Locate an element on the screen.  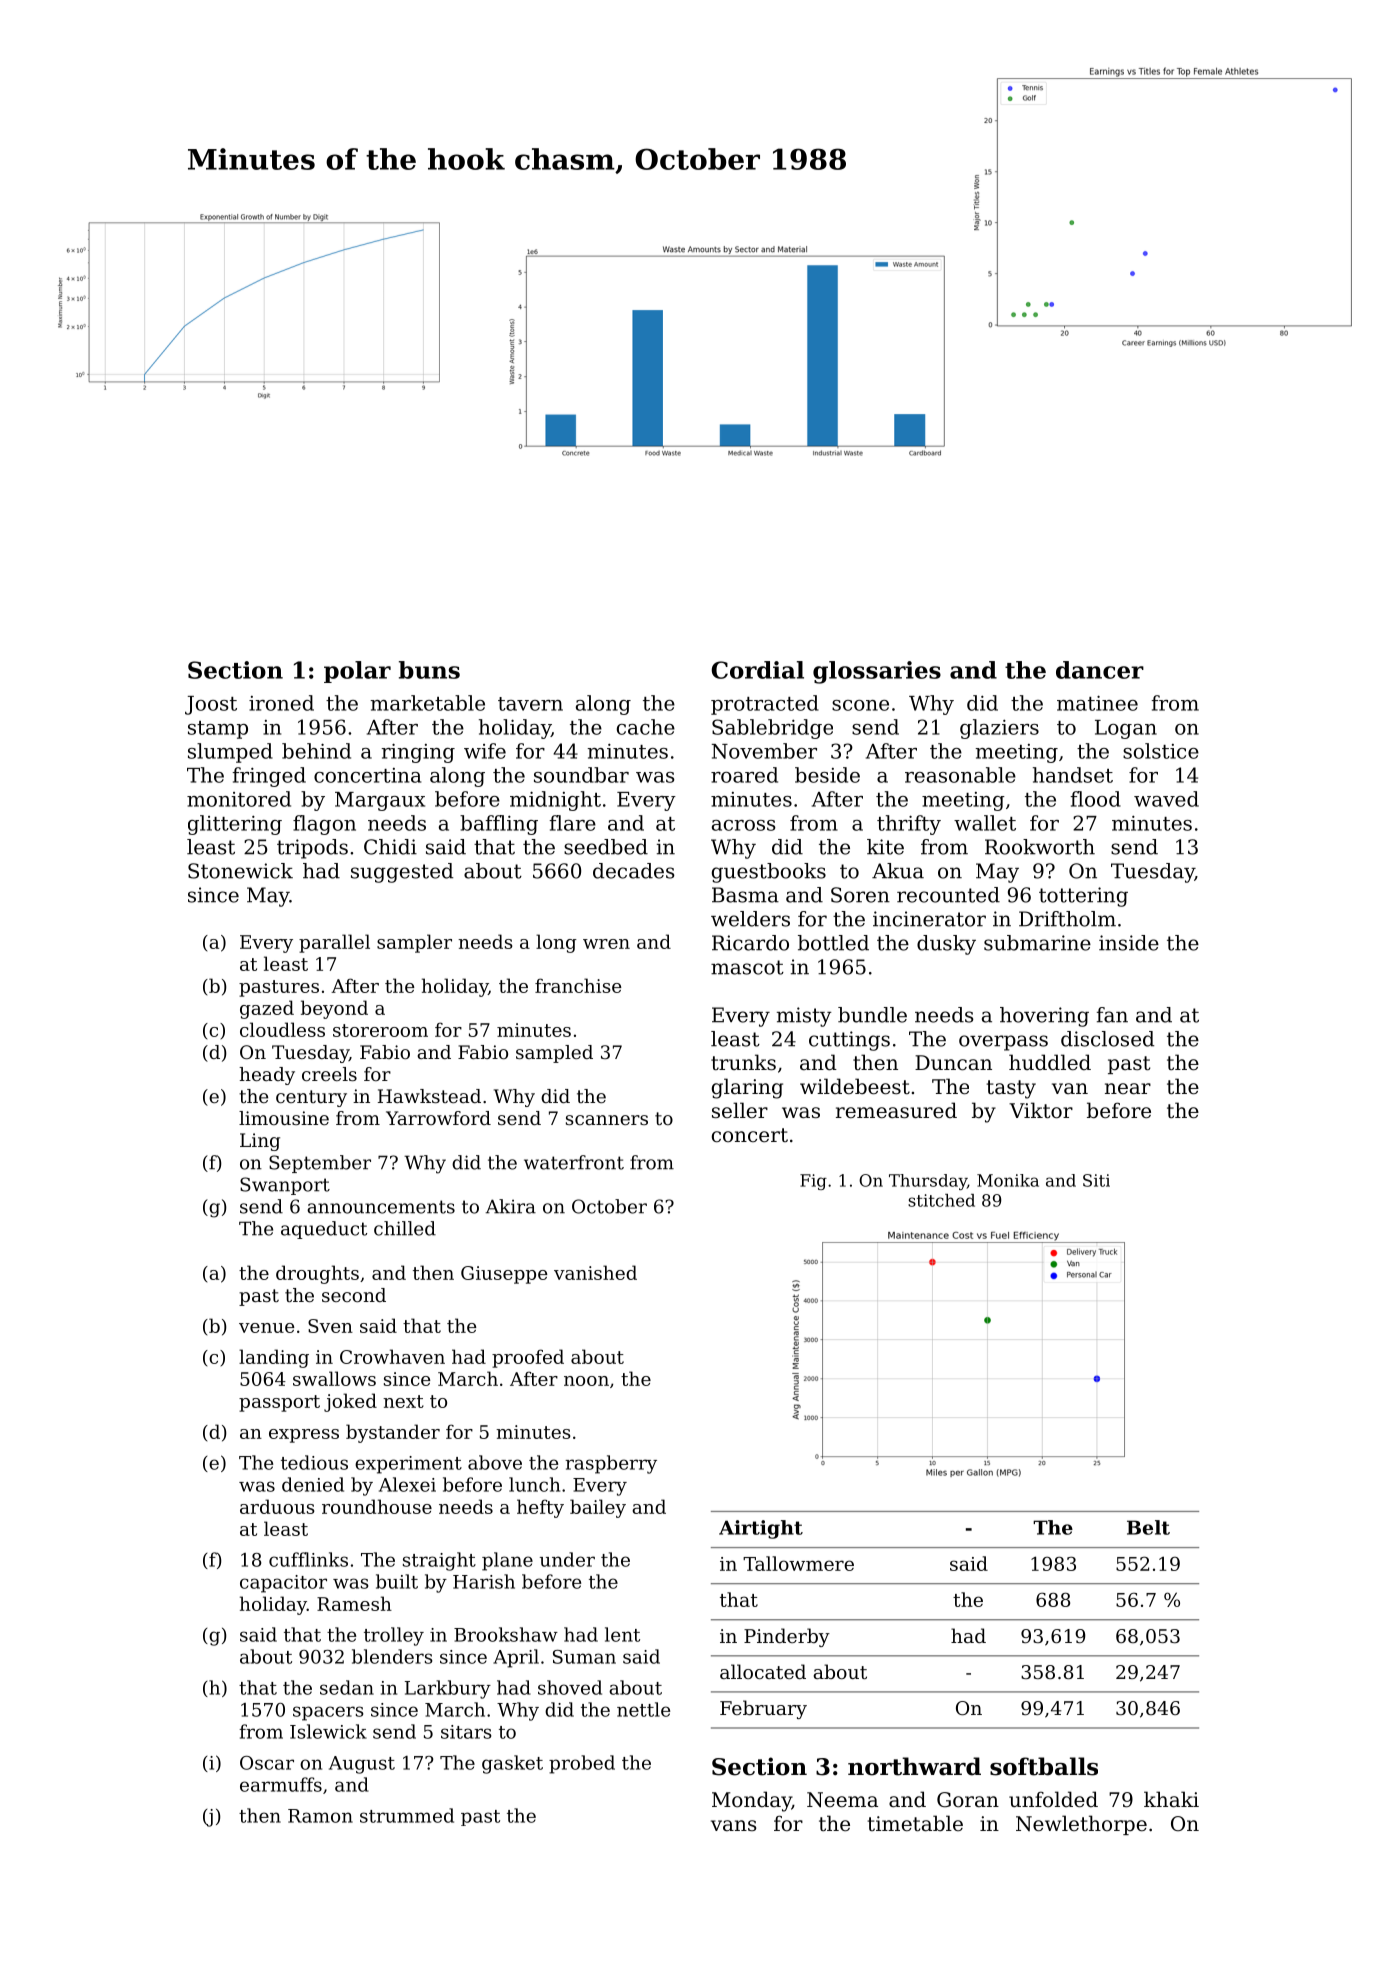
Margaux is located at coordinates (380, 801).
